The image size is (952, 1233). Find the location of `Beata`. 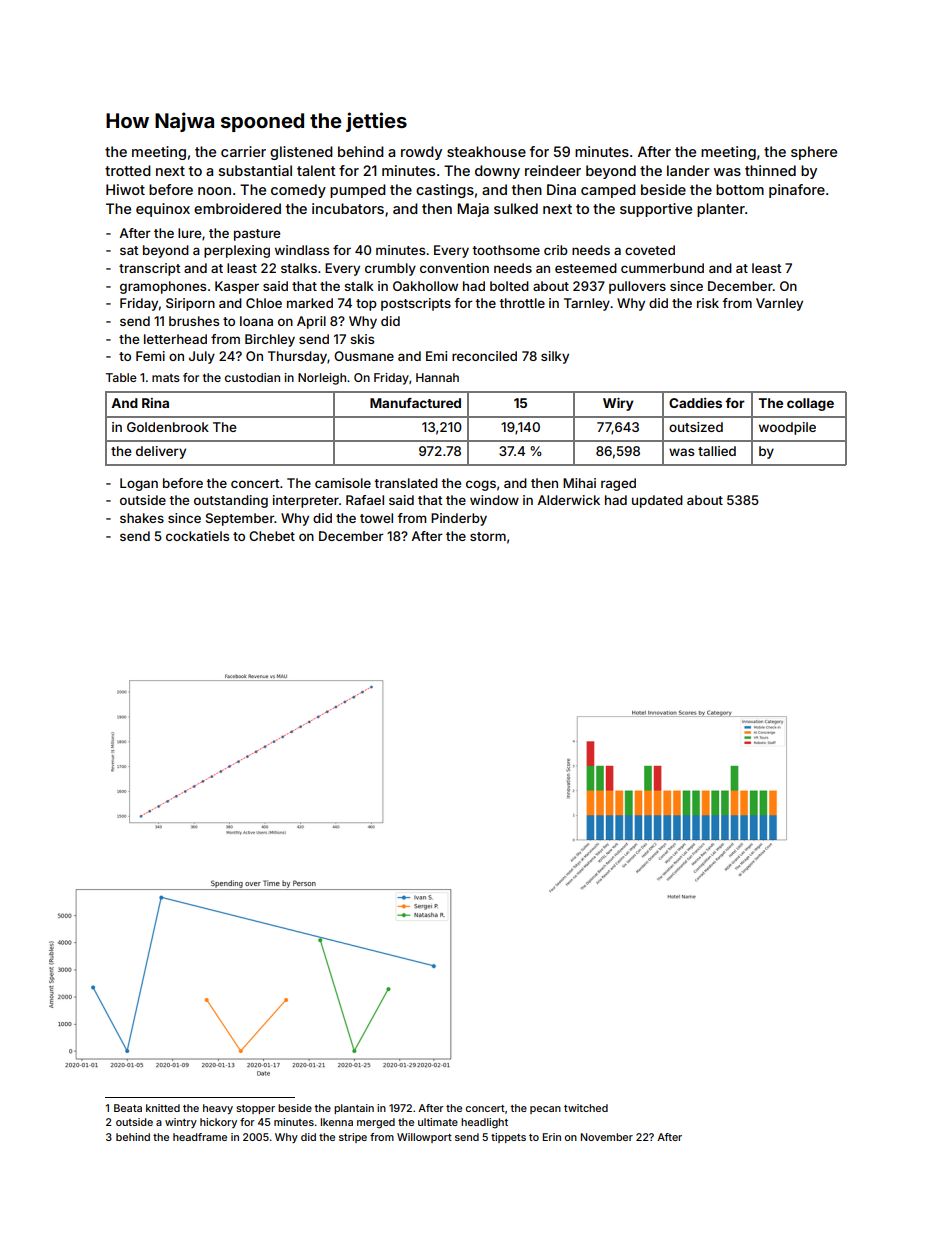

Beata is located at coordinates (128, 1108).
